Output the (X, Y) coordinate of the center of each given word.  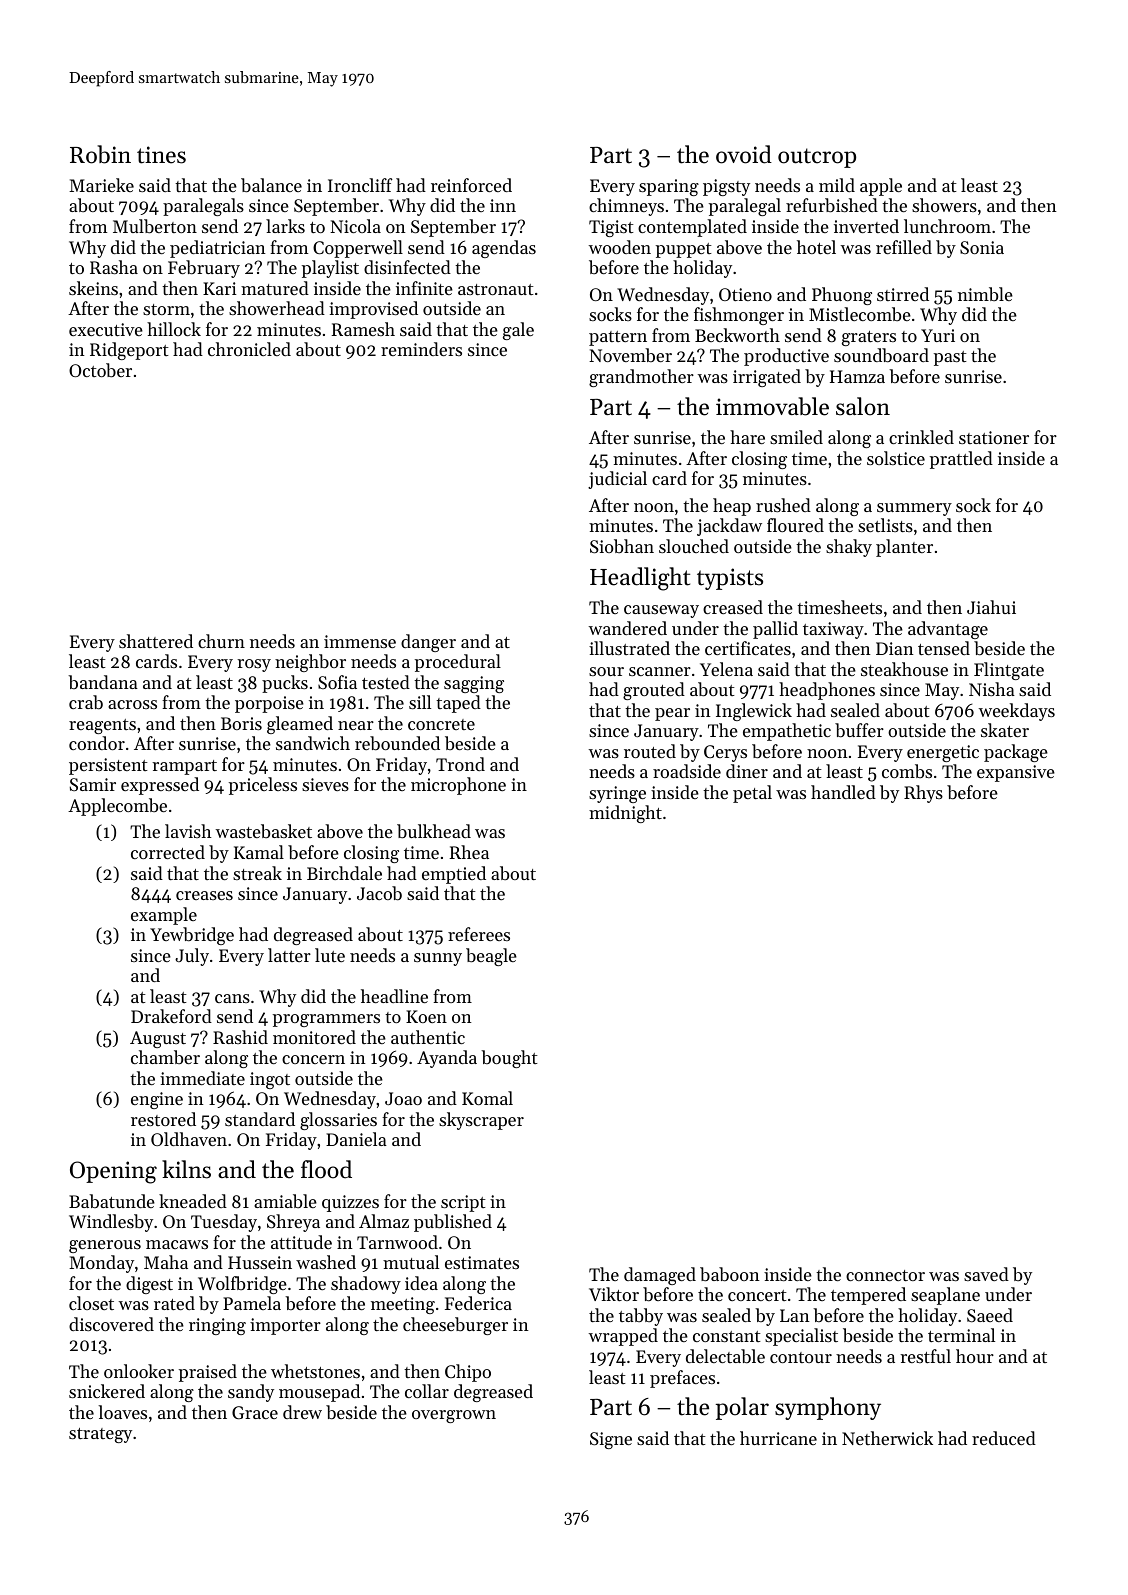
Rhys (923, 794)
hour (975, 1356)
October (100, 370)
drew (302, 1412)
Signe (611, 1440)
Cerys (725, 753)
